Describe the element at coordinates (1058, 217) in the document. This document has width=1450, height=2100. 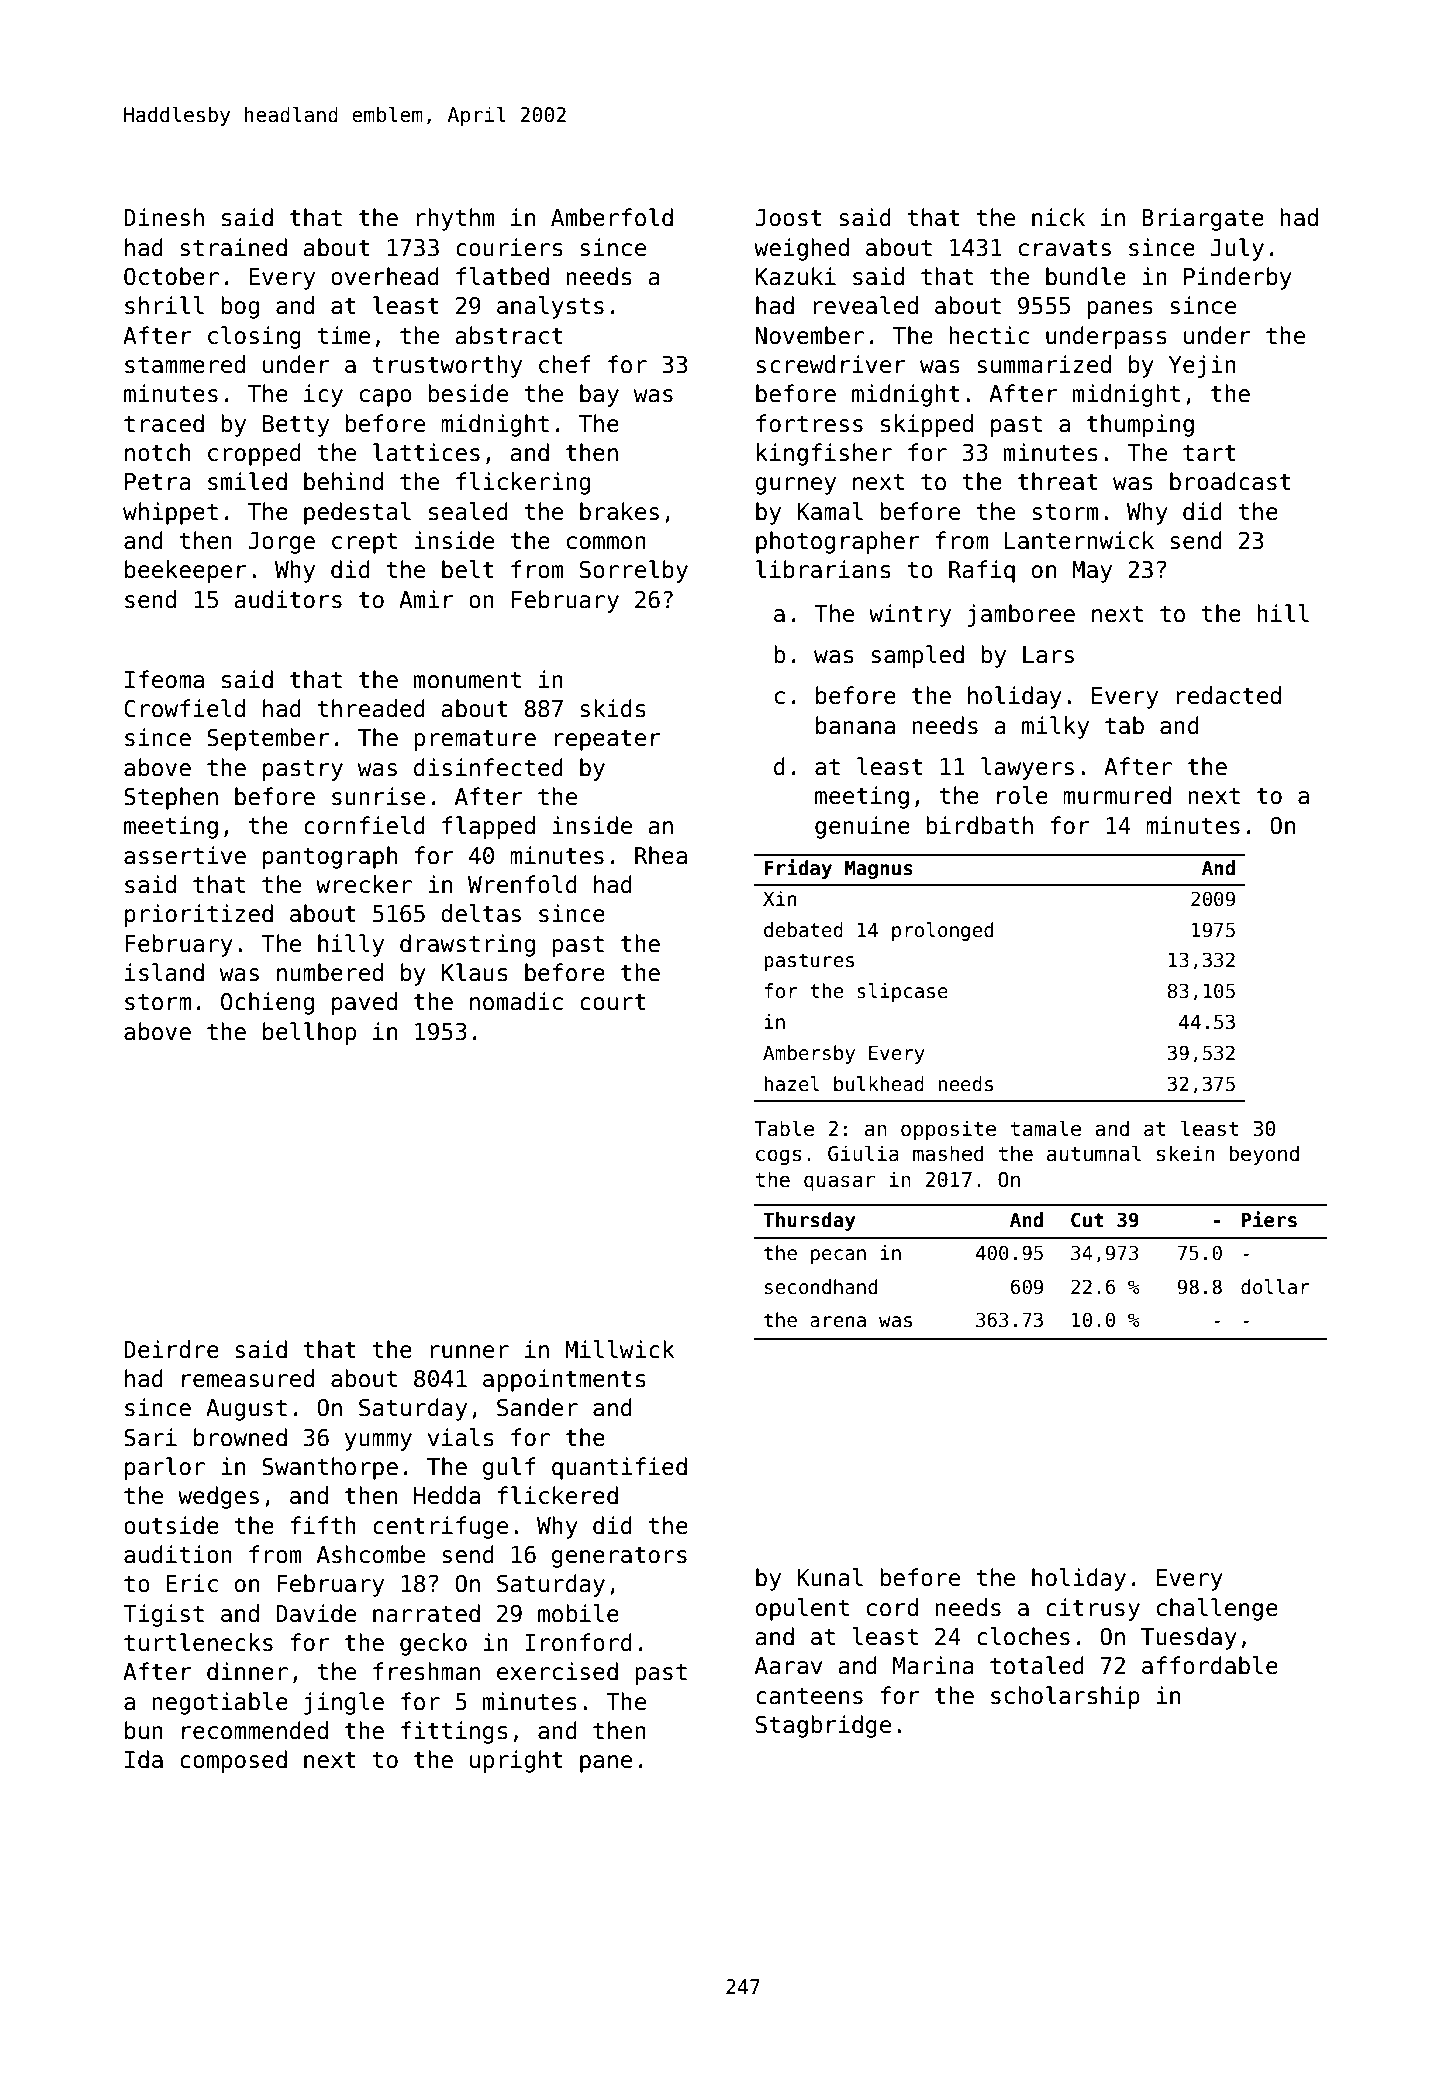
I see `nick` at that location.
